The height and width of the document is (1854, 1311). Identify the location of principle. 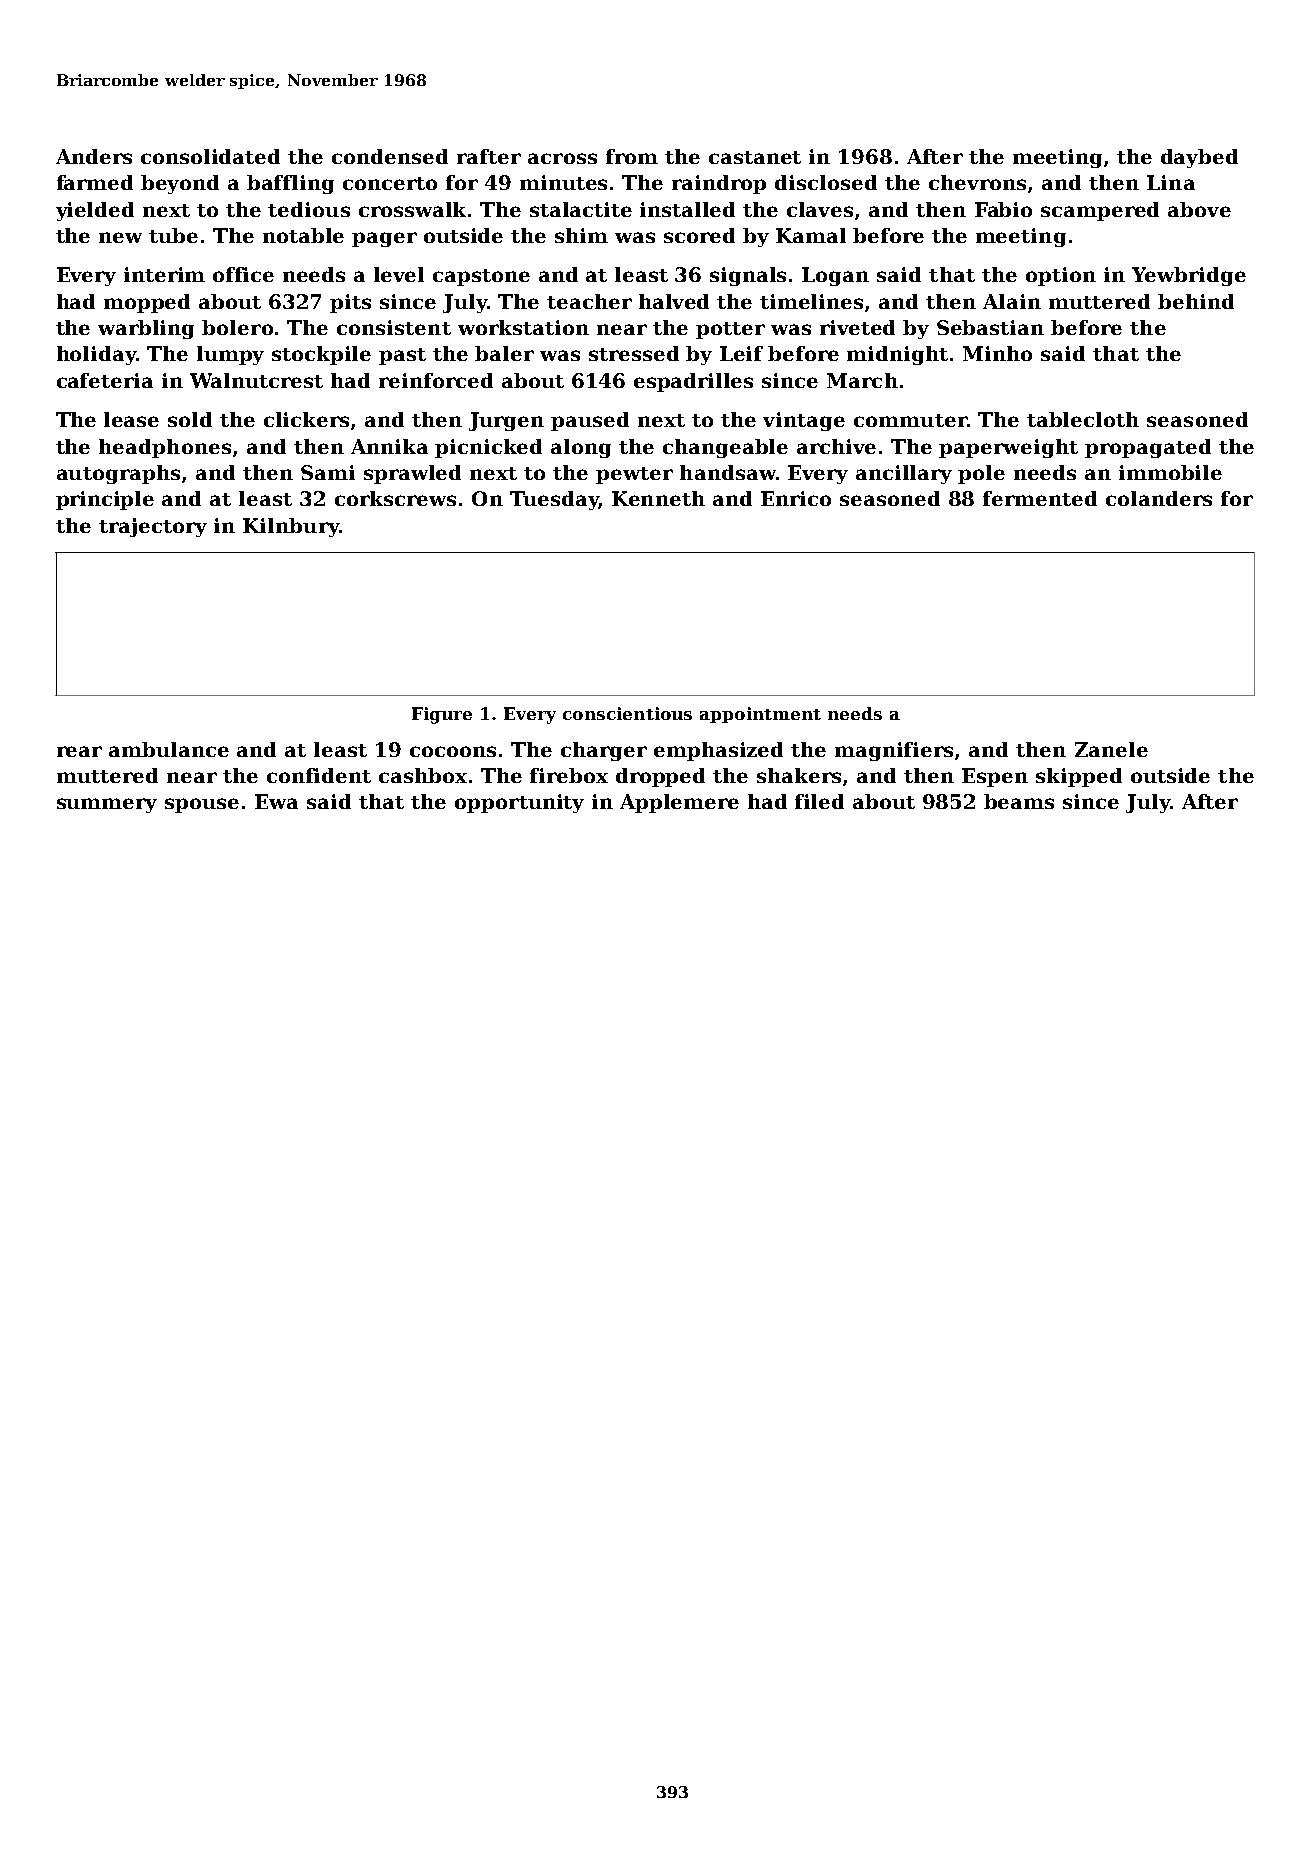
(105, 500).
